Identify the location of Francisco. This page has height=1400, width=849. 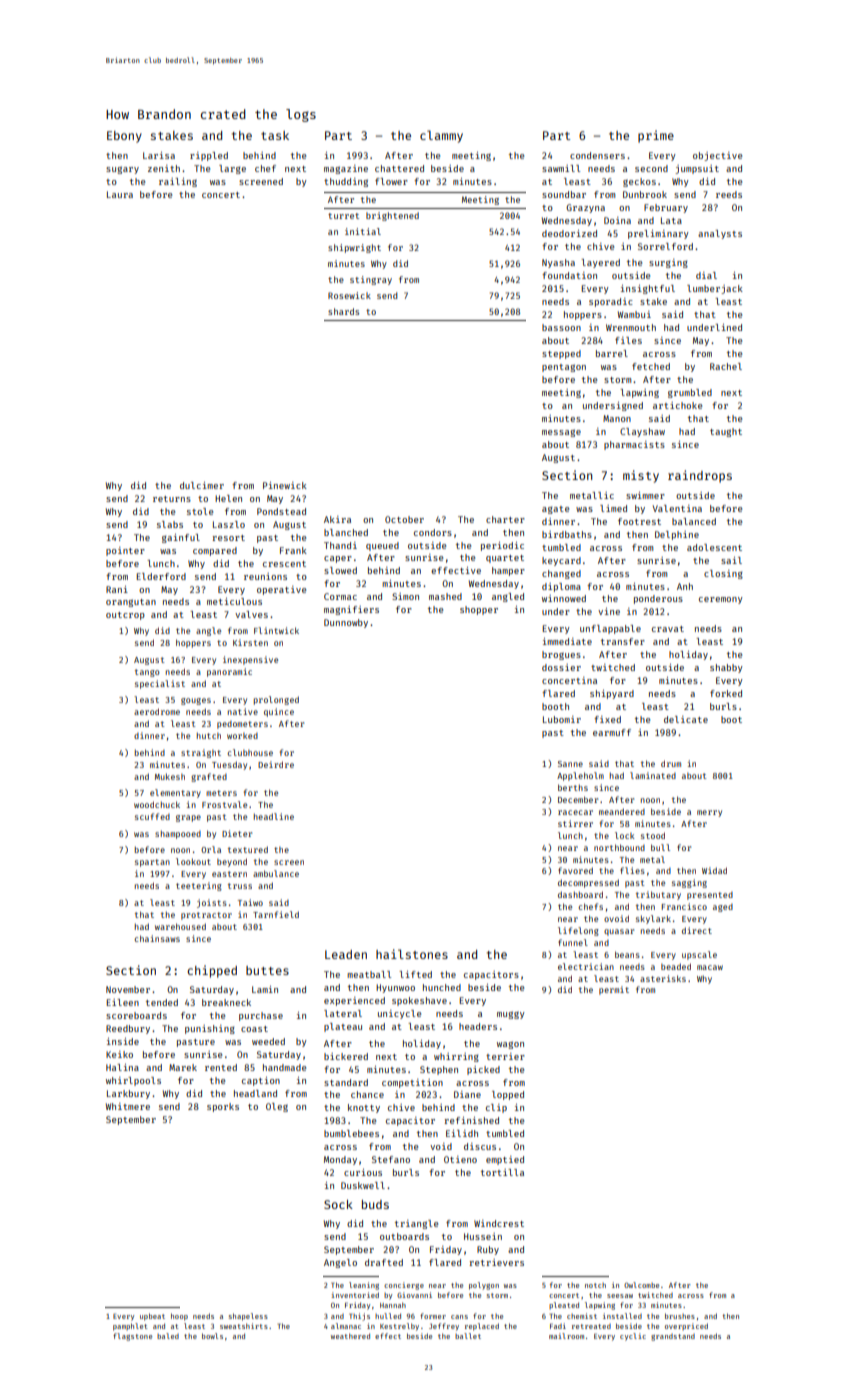
(684, 906).
